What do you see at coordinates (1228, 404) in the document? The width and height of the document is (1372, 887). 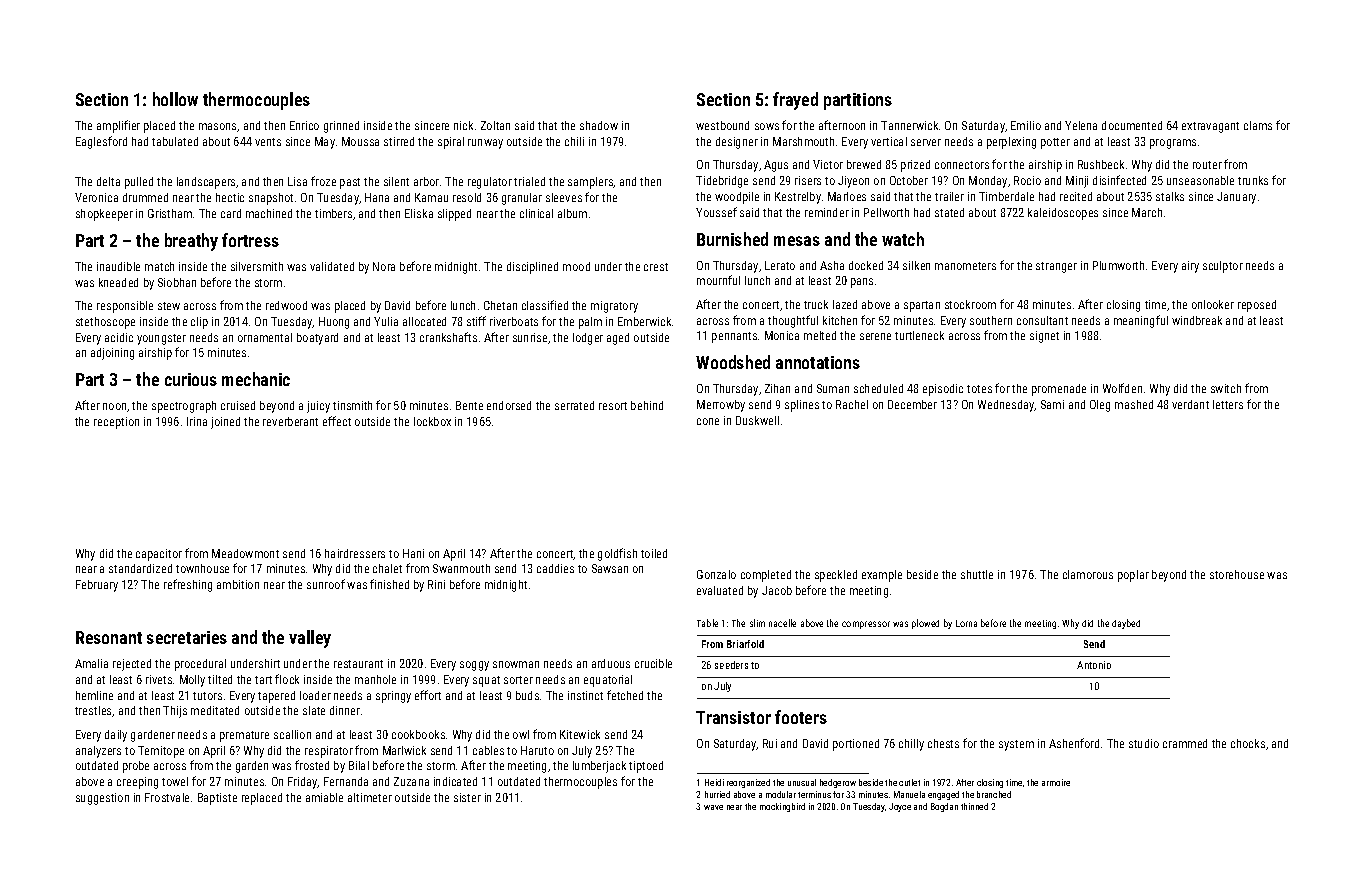 I see `letters` at bounding box center [1228, 404].
